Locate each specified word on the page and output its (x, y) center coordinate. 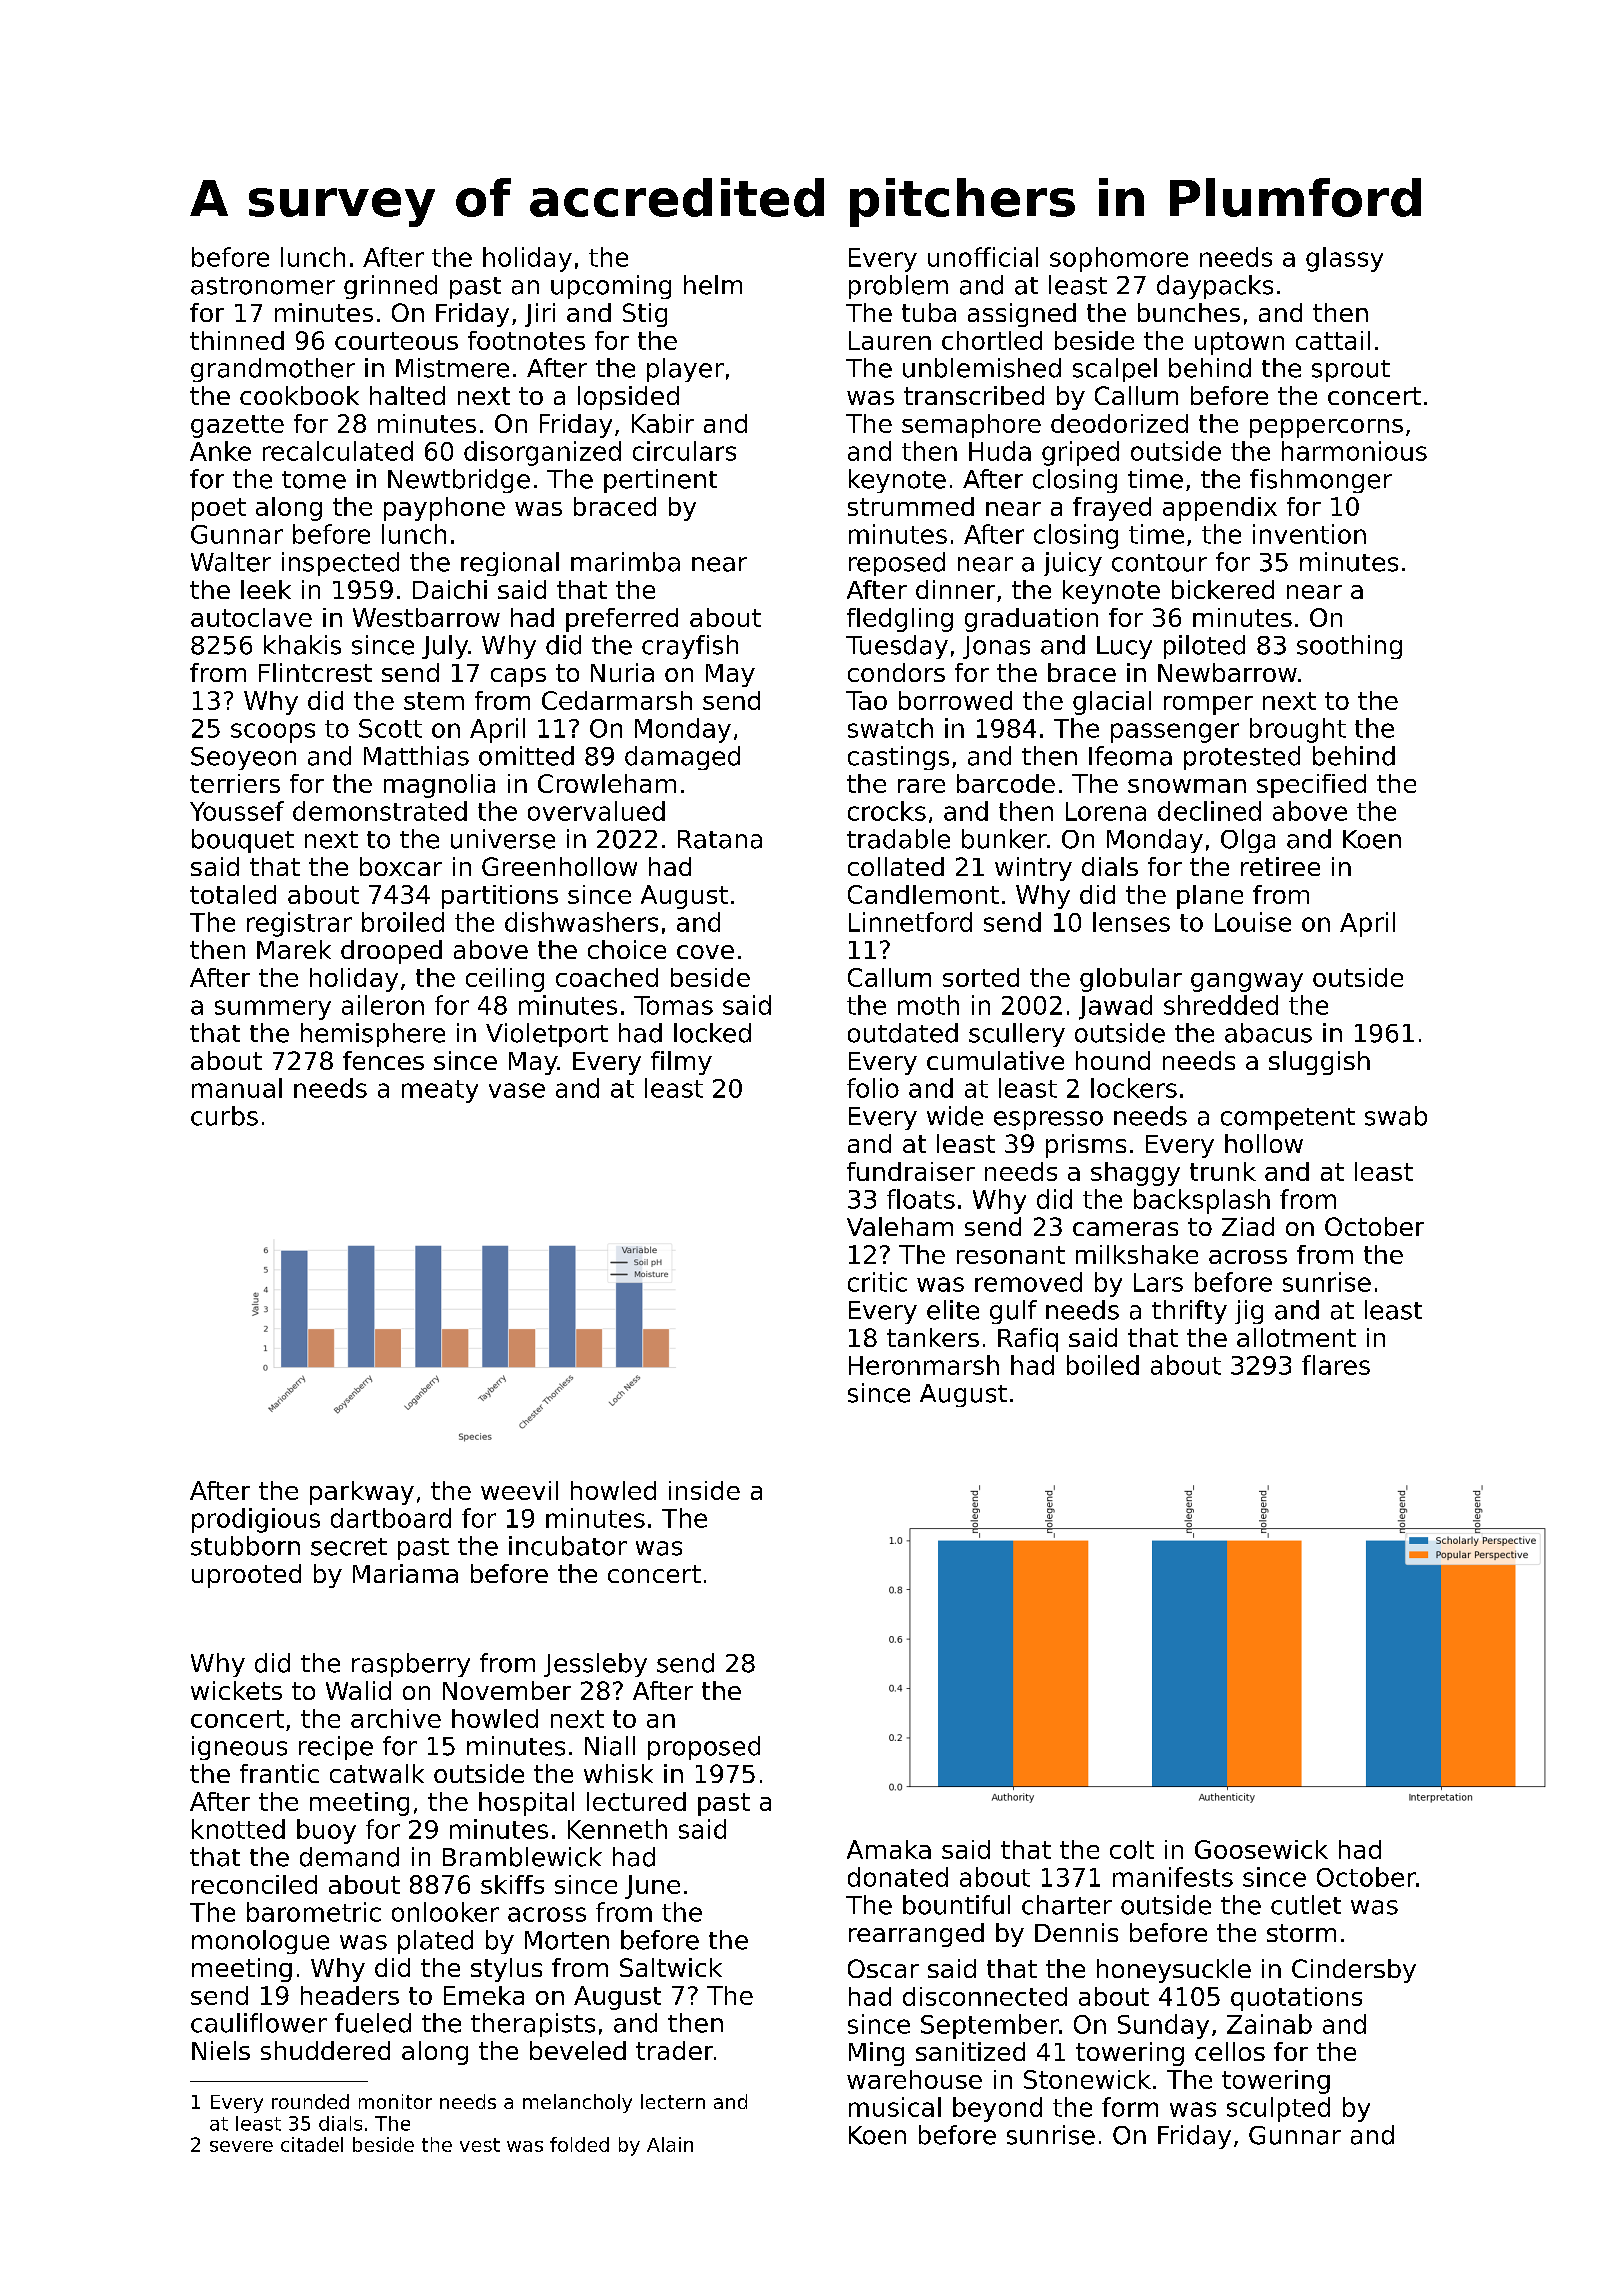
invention (1309, 534)
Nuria (622, 672)
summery (273, 1010)
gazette (237, 426)
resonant (1011, 1255)
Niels (221, 2050)
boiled (1103, 1365)
